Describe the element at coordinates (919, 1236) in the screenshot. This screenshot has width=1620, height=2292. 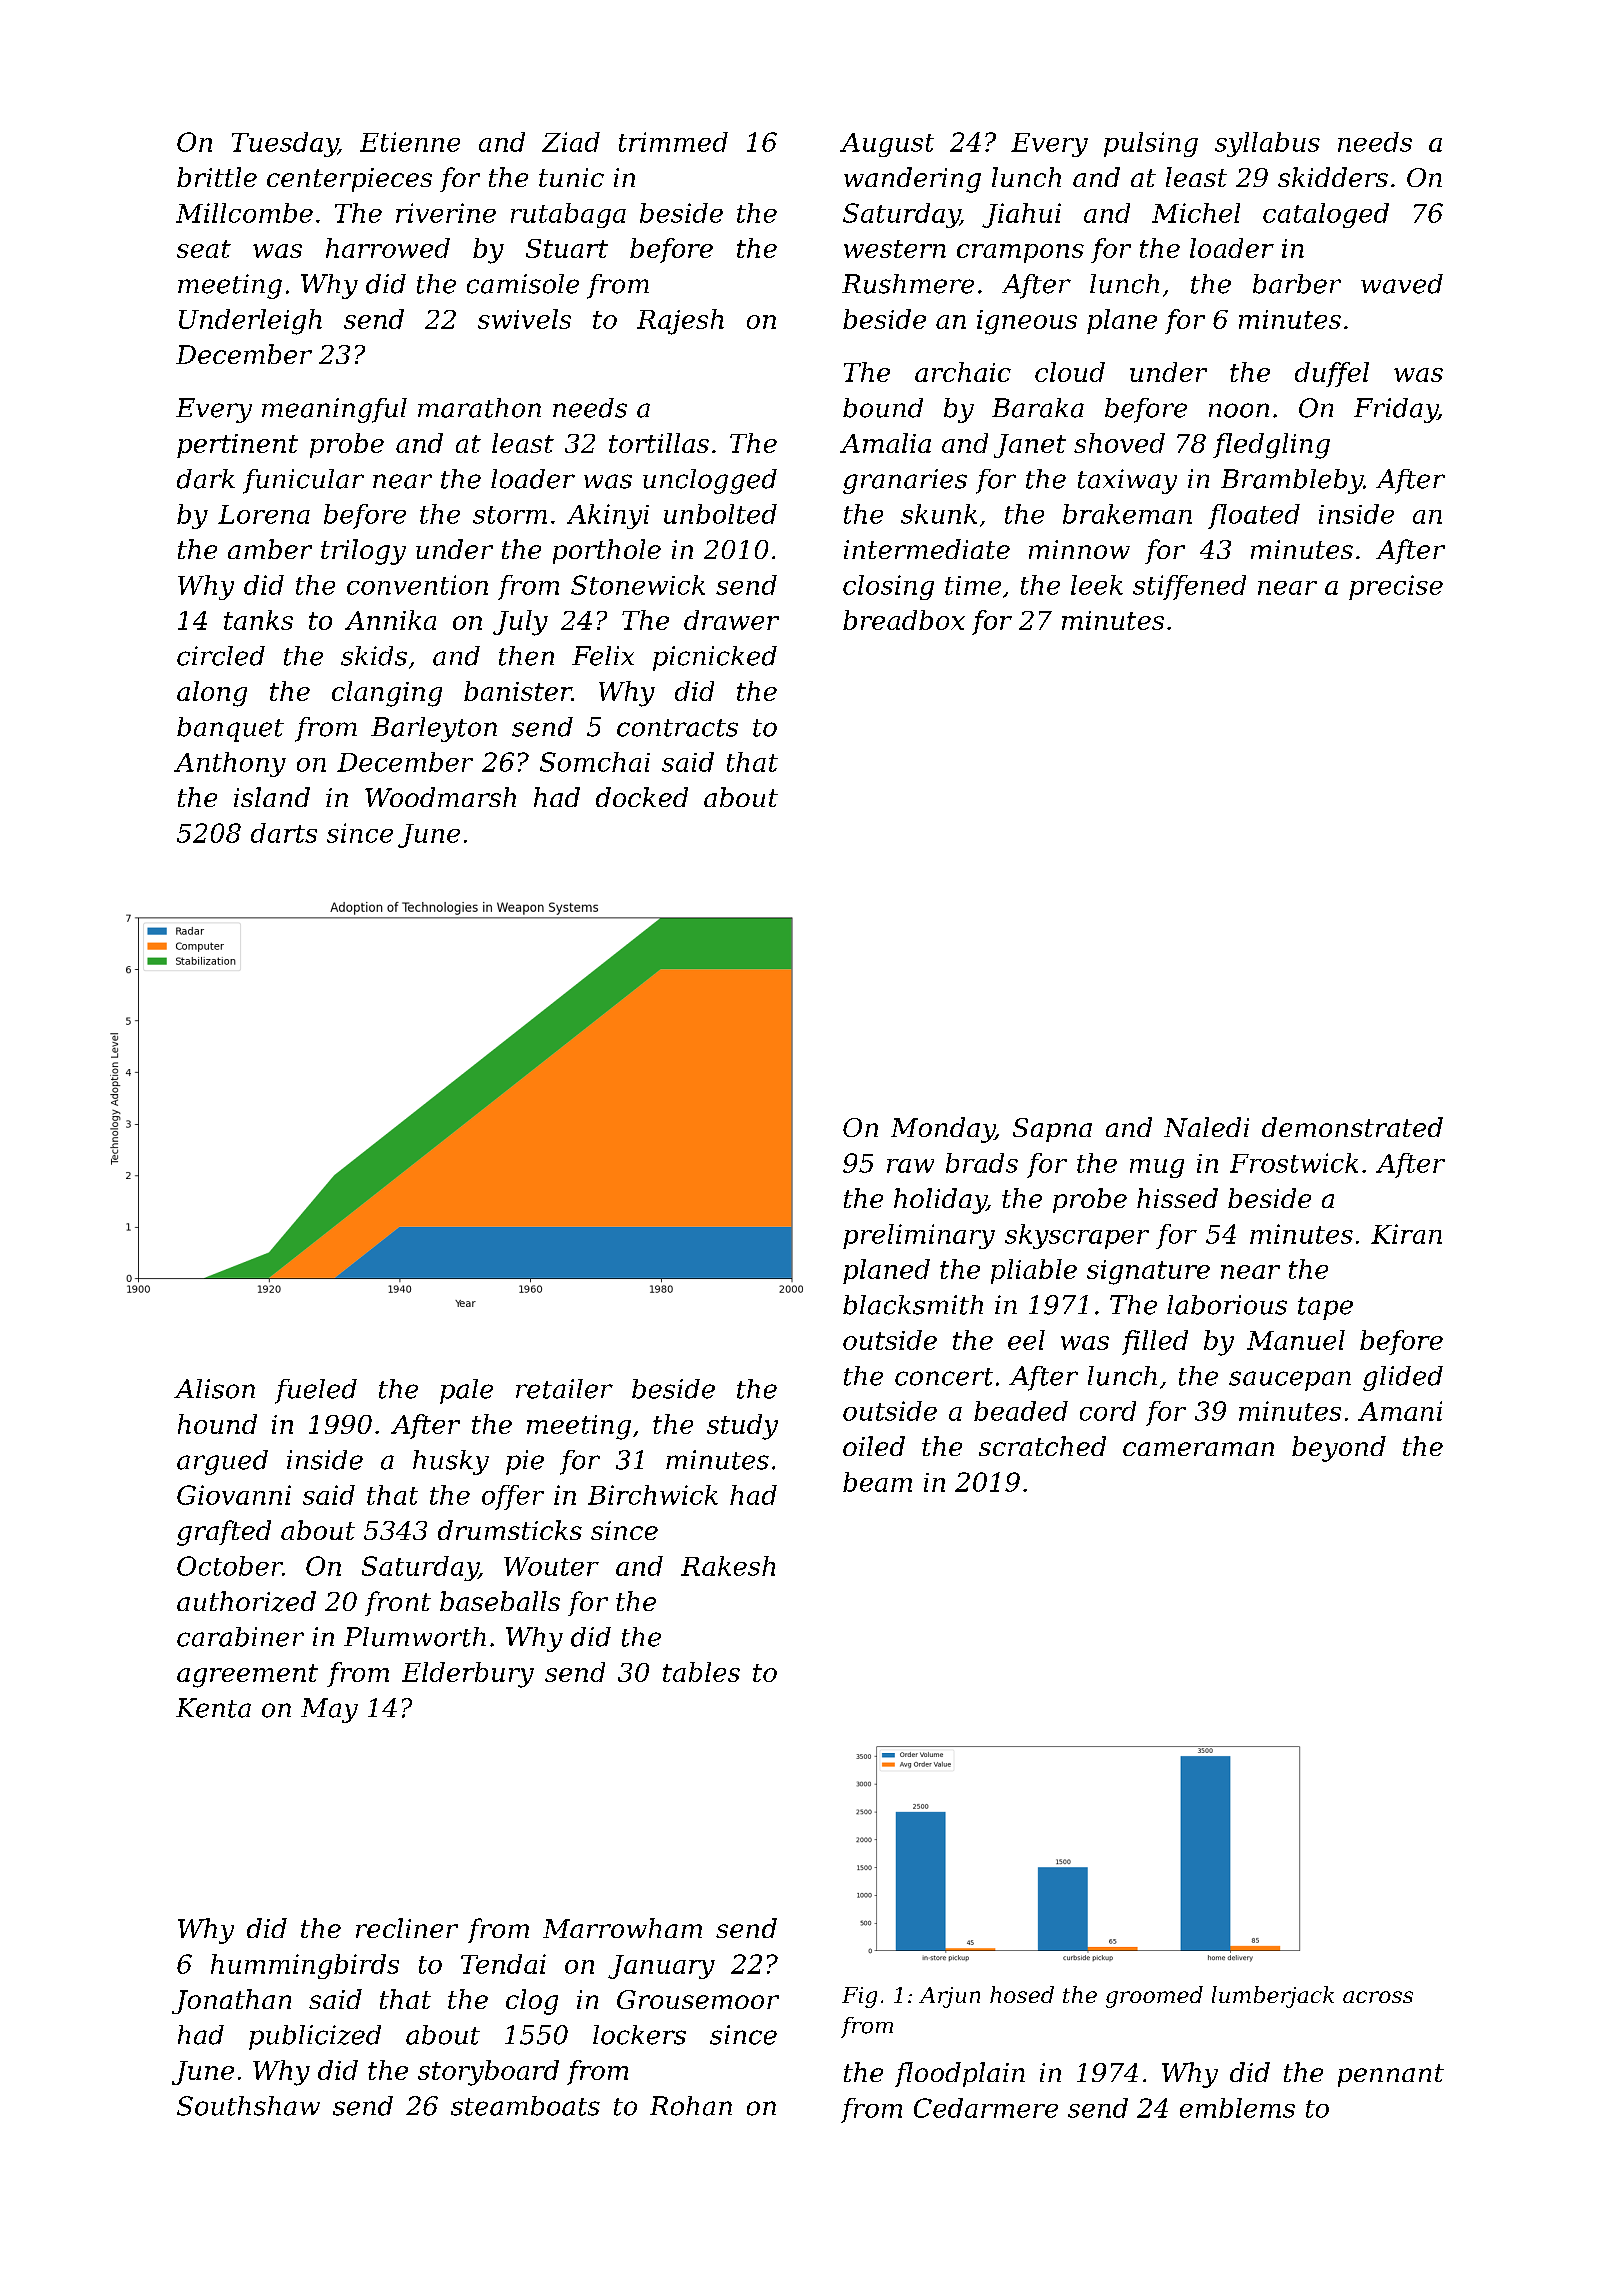
I see `preliminary` at that location.
